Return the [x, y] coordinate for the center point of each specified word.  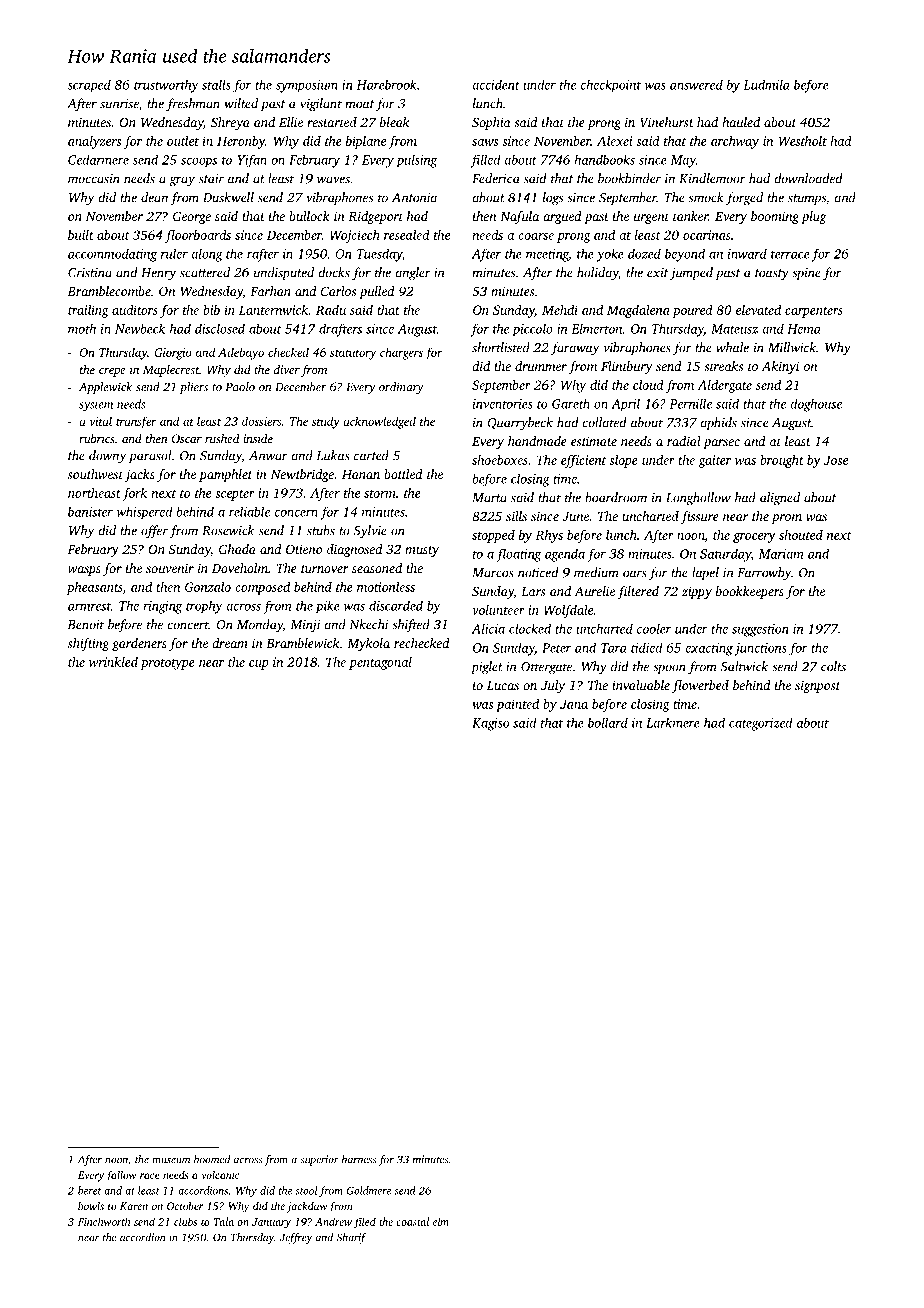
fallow [121, 1176]
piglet [487, 668]
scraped [89, 86]
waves [333, 180]
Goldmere [369, 1190]
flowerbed [700, 686]
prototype [167, 664]
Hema [804, 329]
